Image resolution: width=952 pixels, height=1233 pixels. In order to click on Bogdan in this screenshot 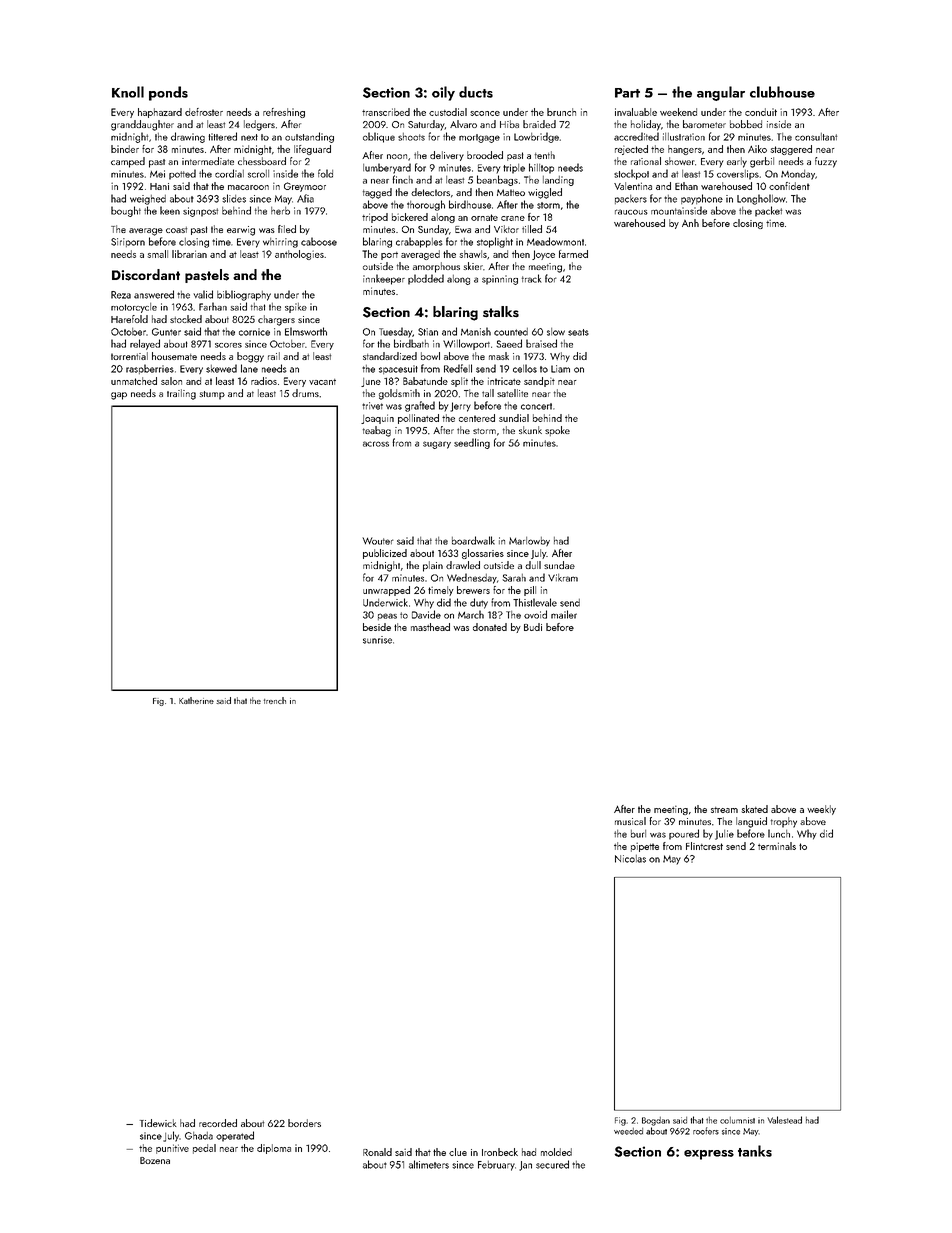, I will do `click(656, 1121)`.
